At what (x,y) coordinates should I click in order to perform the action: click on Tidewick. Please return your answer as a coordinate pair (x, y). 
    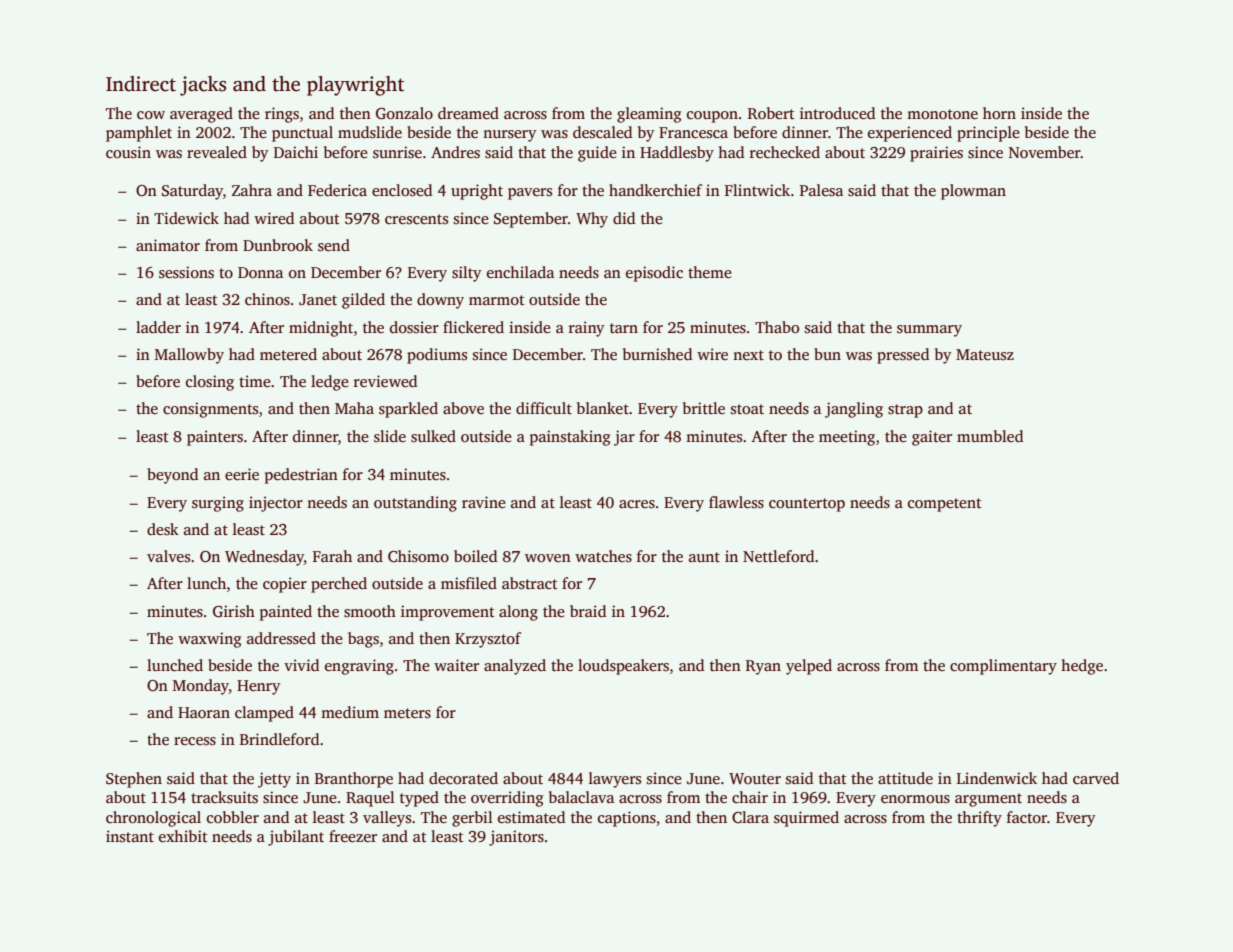
    Looking at the image, I should click on (186, 218).
